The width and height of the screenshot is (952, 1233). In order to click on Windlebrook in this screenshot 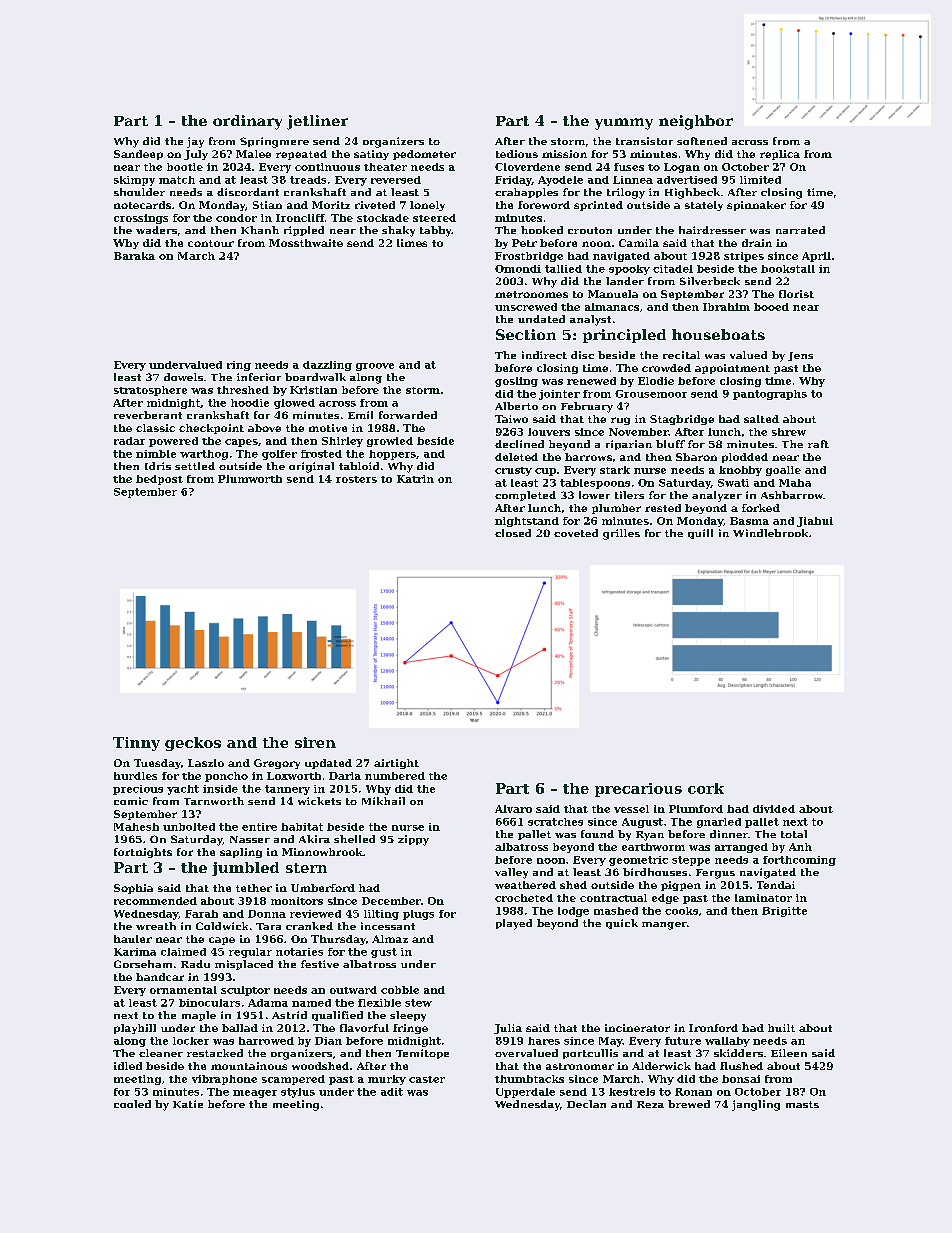, I will do `click(770, 533)`.
